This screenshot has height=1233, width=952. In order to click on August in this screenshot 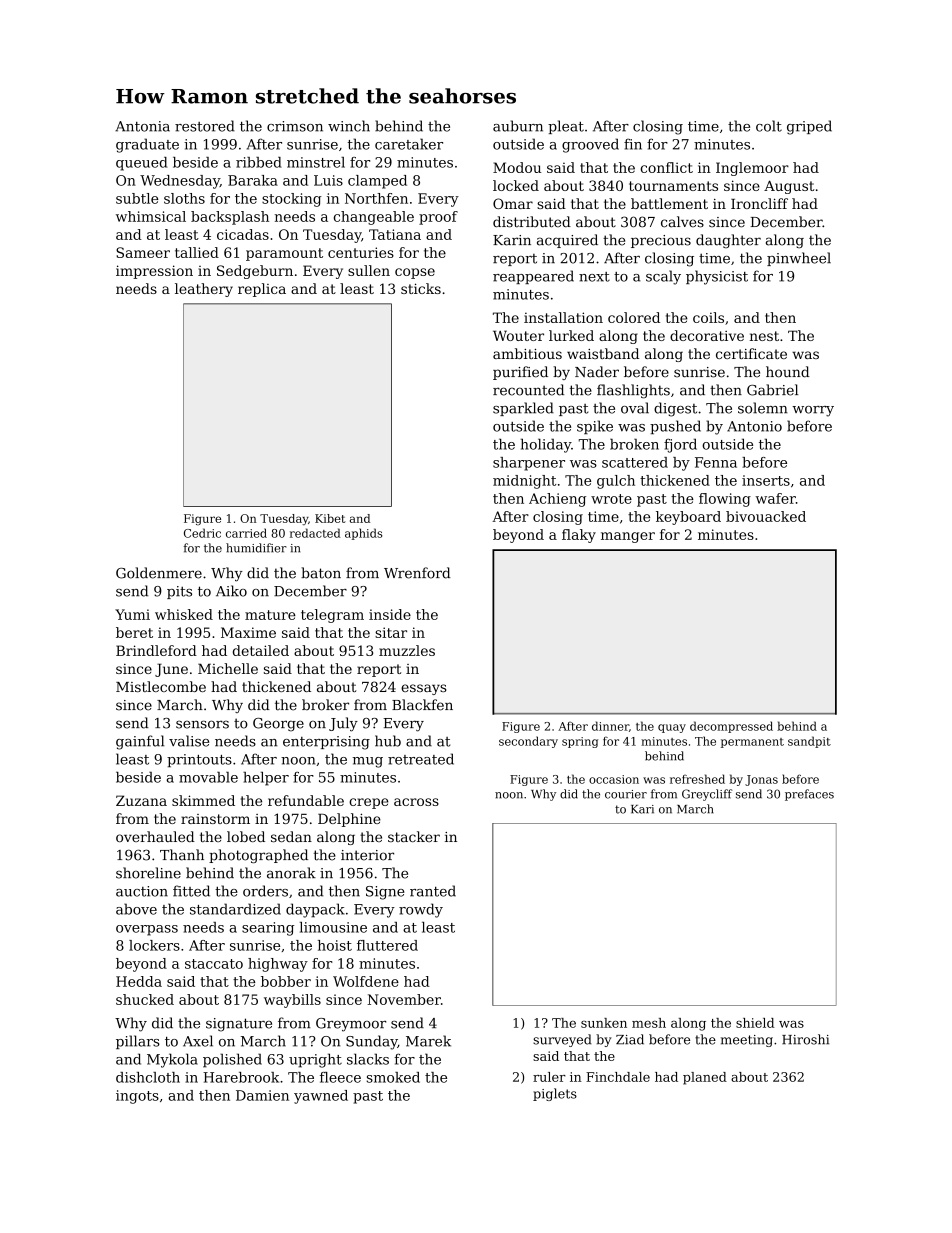, I will do `click(789, 187)`.
